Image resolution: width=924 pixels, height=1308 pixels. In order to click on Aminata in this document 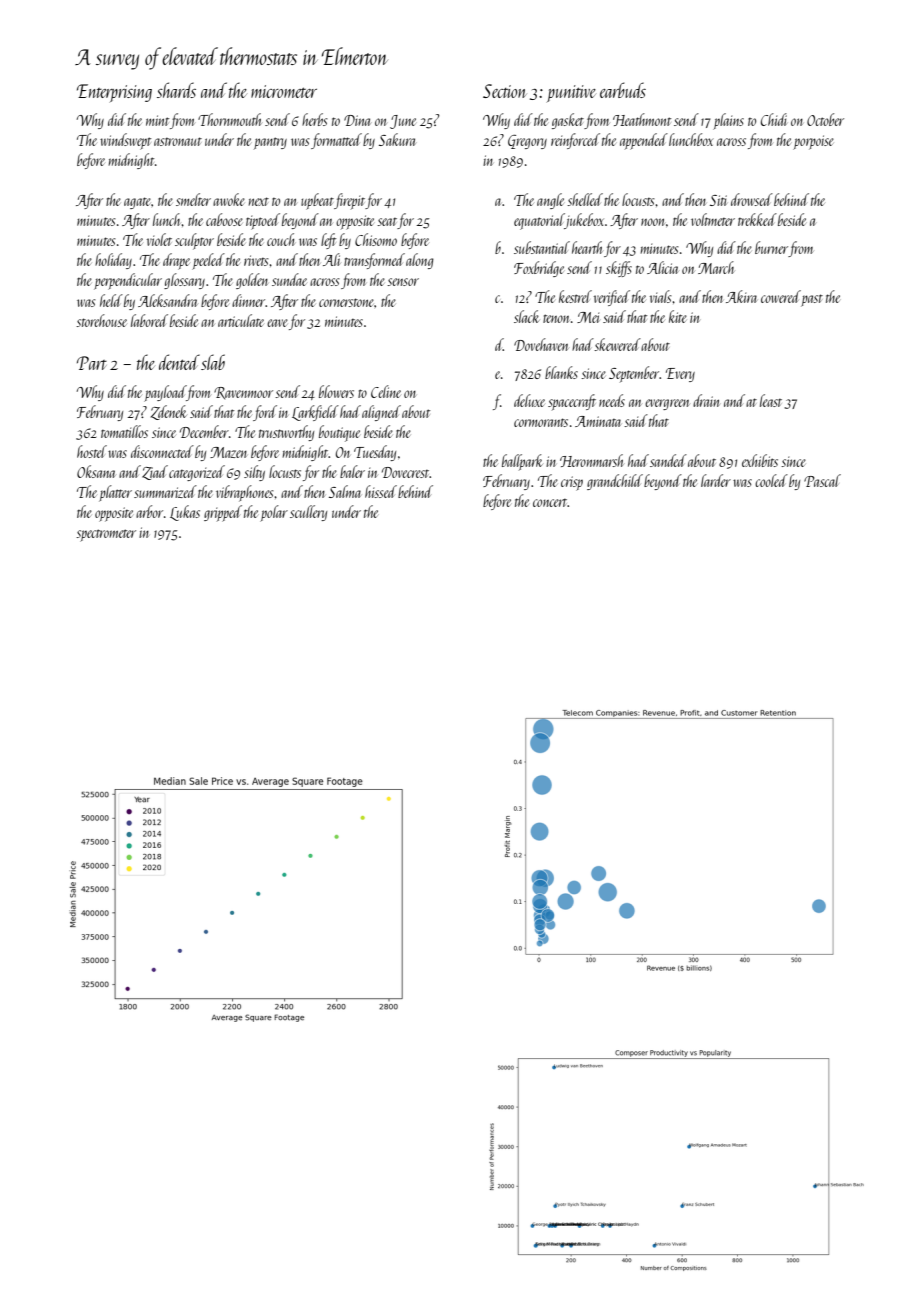, I will do `click(598, 421)`.
